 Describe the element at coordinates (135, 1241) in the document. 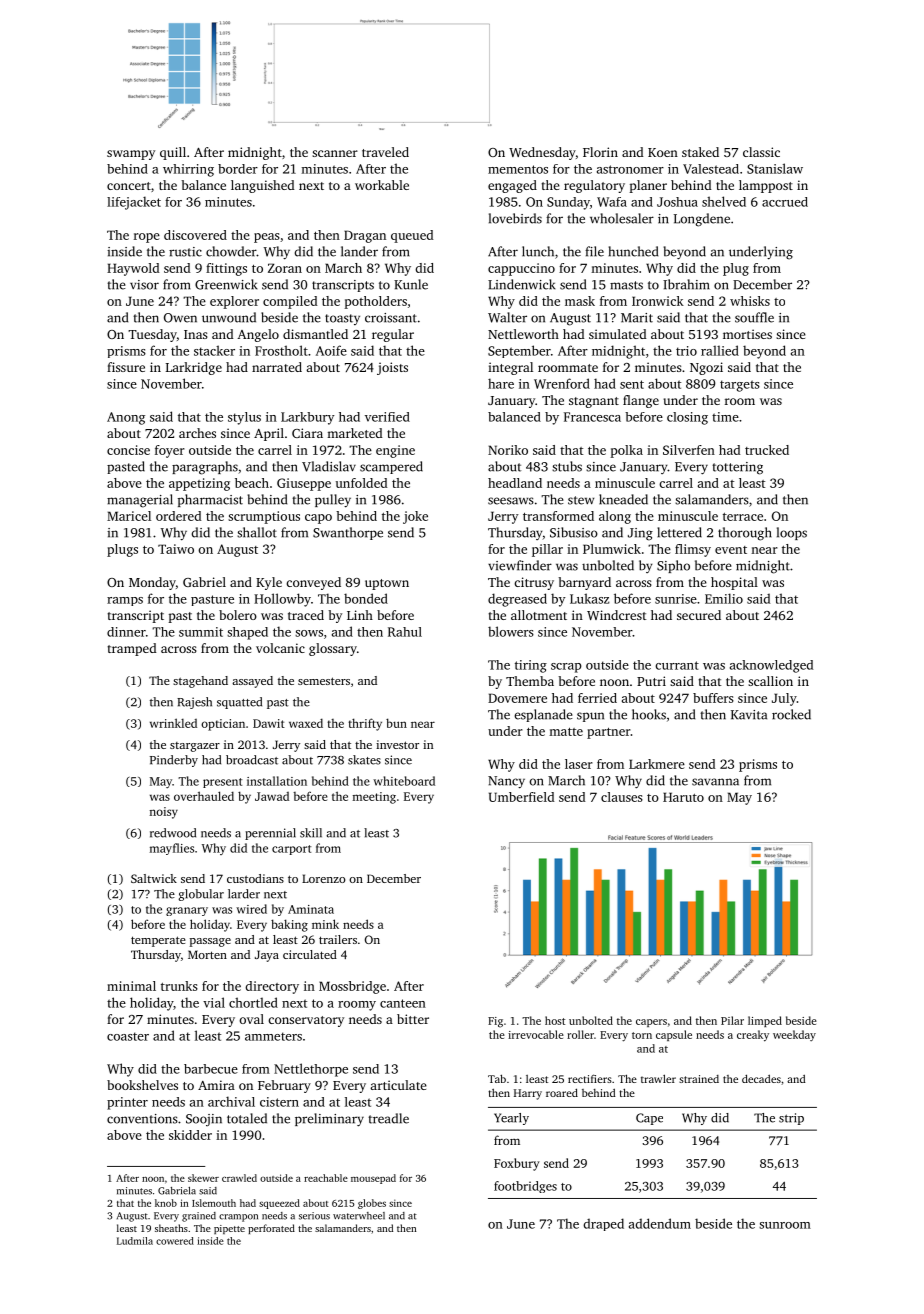

I see `Ludmila` at that location.
